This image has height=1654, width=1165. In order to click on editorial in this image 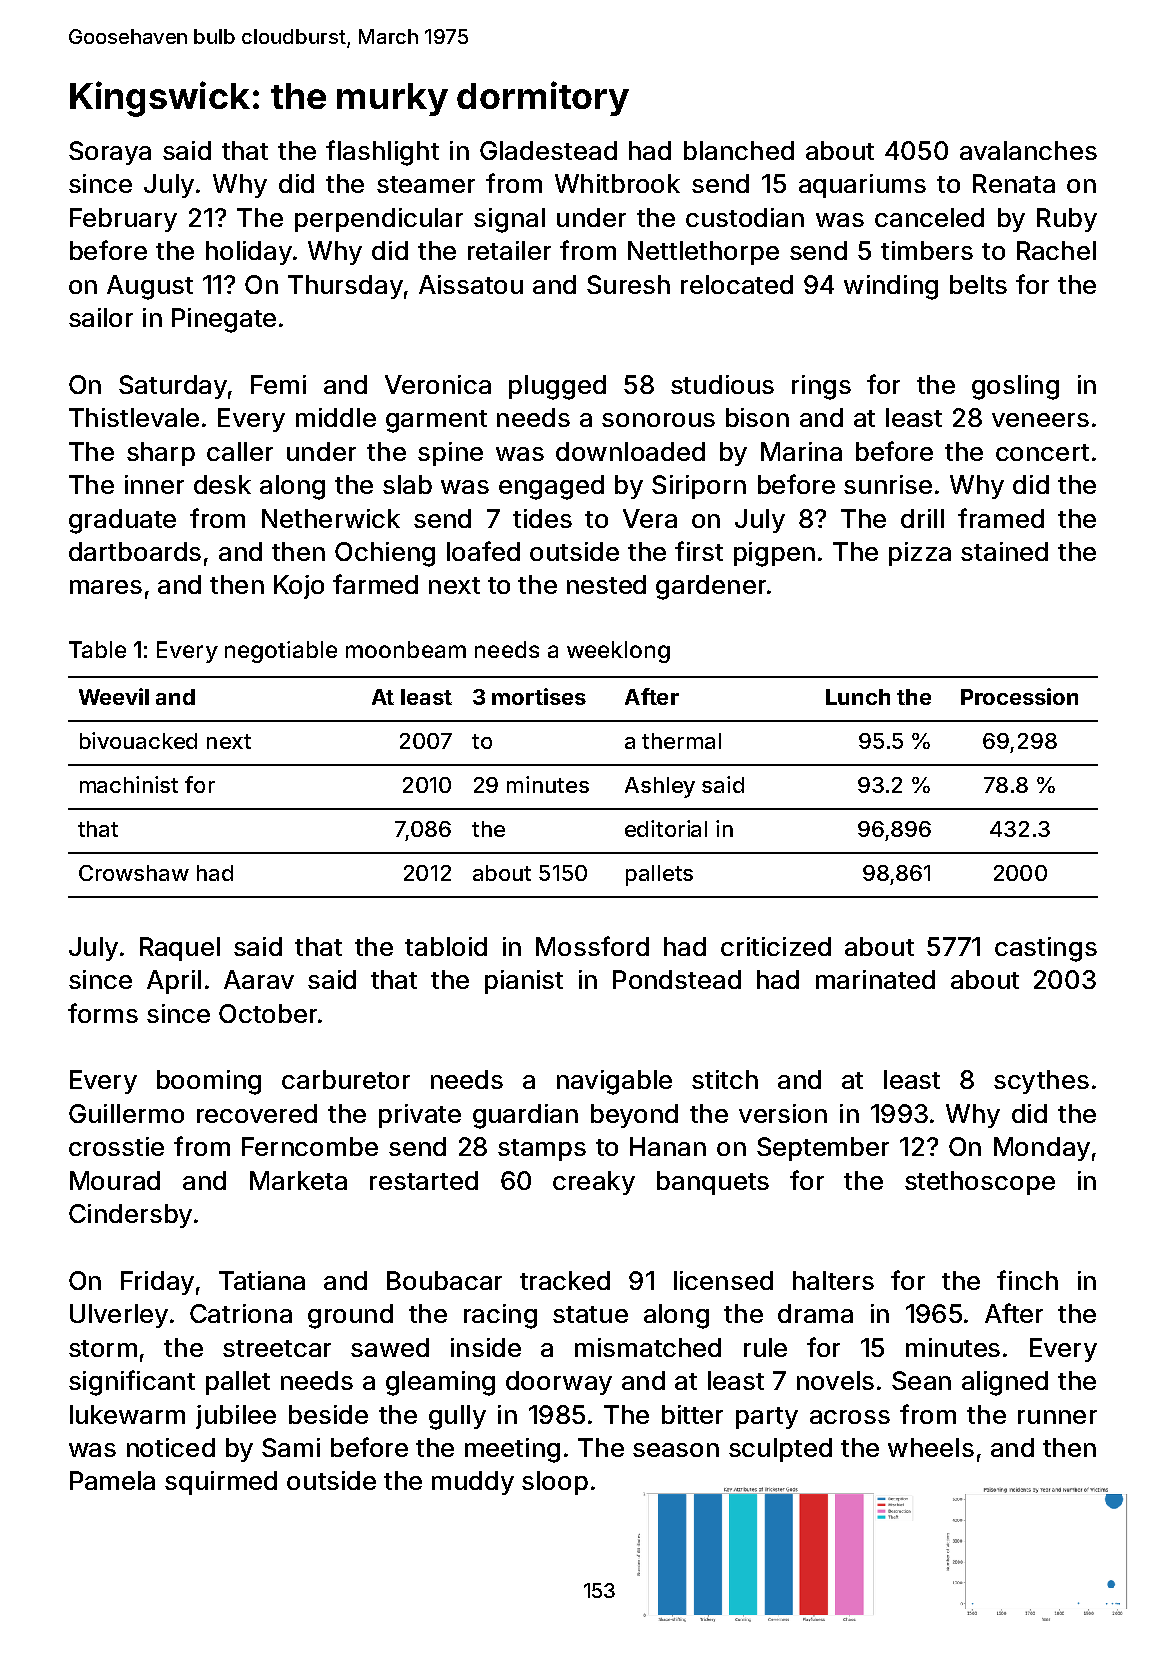, I will do `click(666, 828)`.
